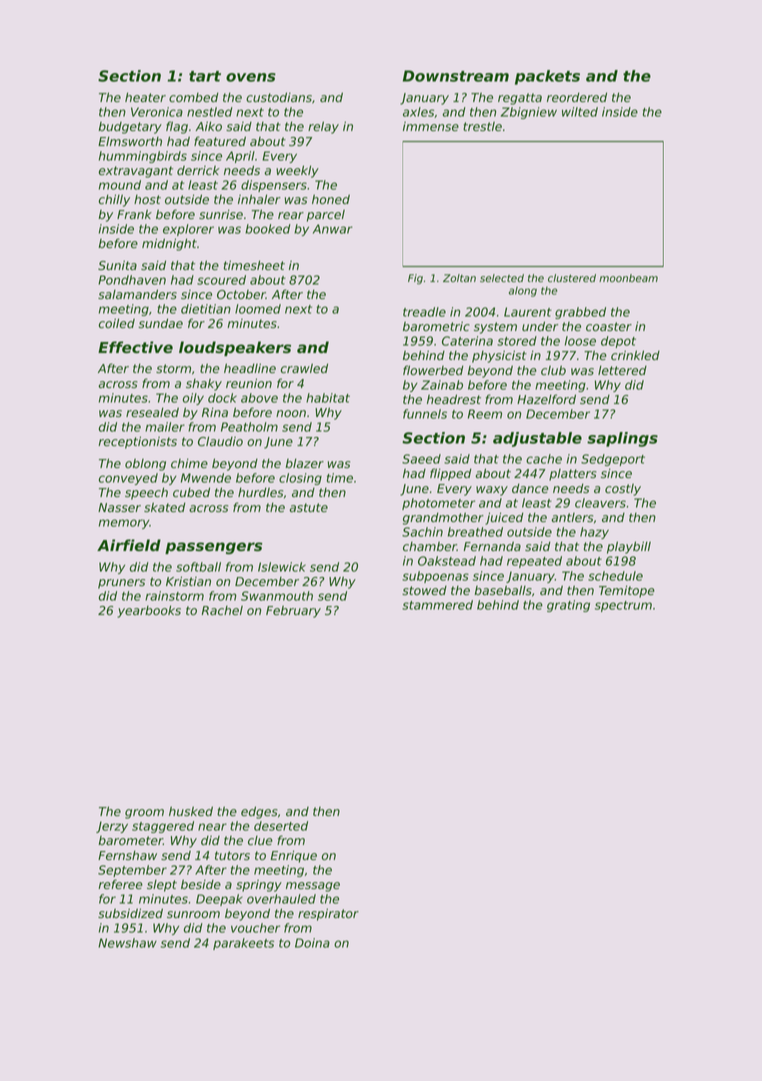 The width and height of the screenshot is (762, 1081). Describe the element at coordinates (243, 944) in the screenshot. I see `parakeets` at that location.
